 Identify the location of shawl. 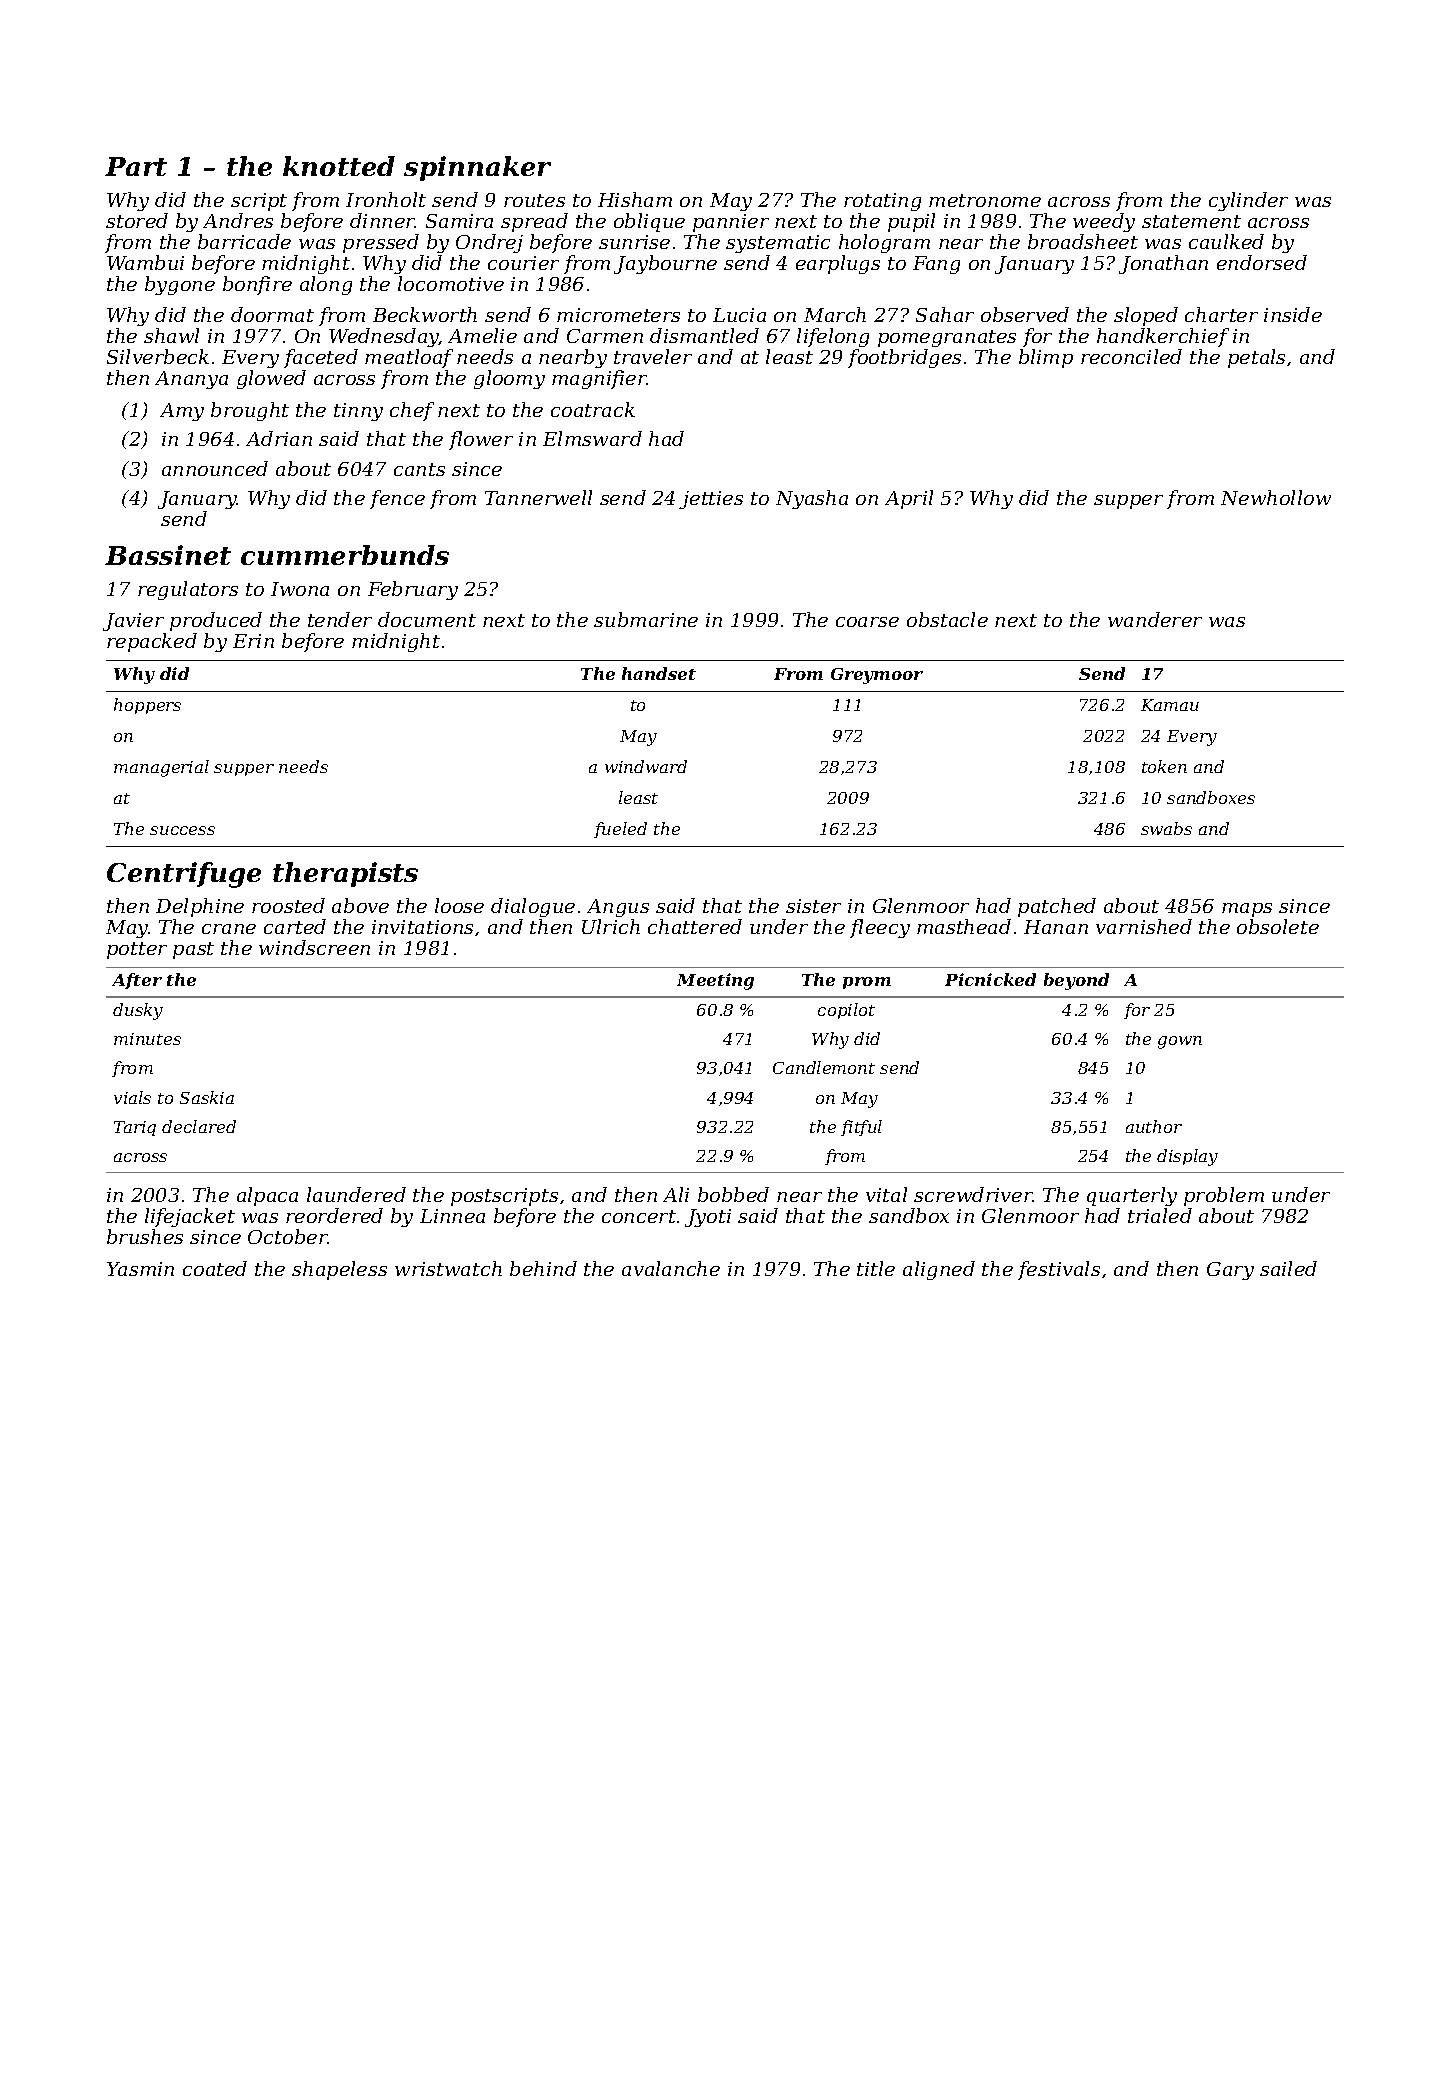
(171, 335).
